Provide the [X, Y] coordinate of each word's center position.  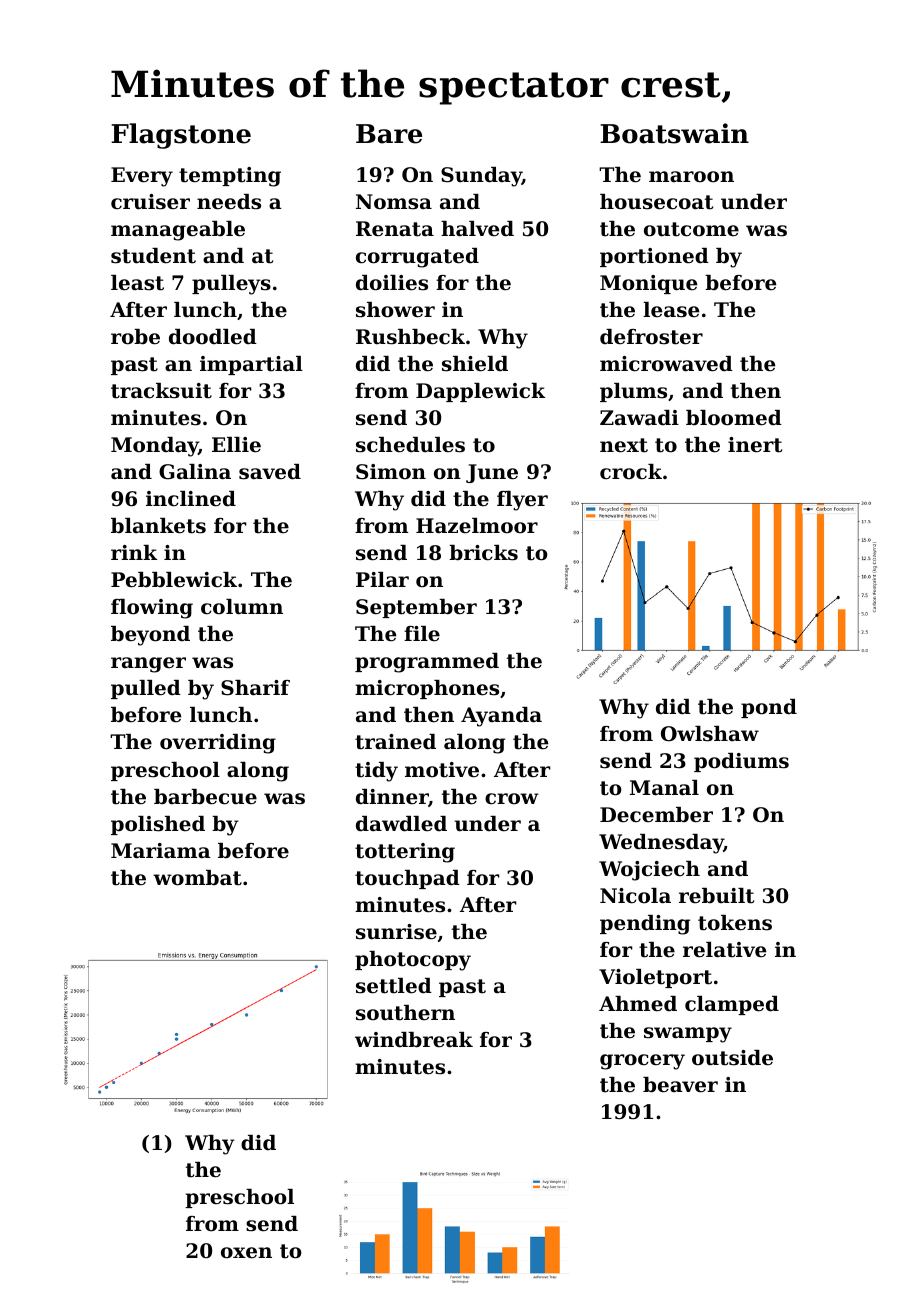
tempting [230, 177]
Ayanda [501, 717]
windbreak [414, 1040]
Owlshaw [710, 734]
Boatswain [674, 133]
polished [158, 825]
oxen [246, 1253]
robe [135, 337]
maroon [691, 177]
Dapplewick [480, 392]
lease [671, 310]
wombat [197, 878]
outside [732, 1058]
